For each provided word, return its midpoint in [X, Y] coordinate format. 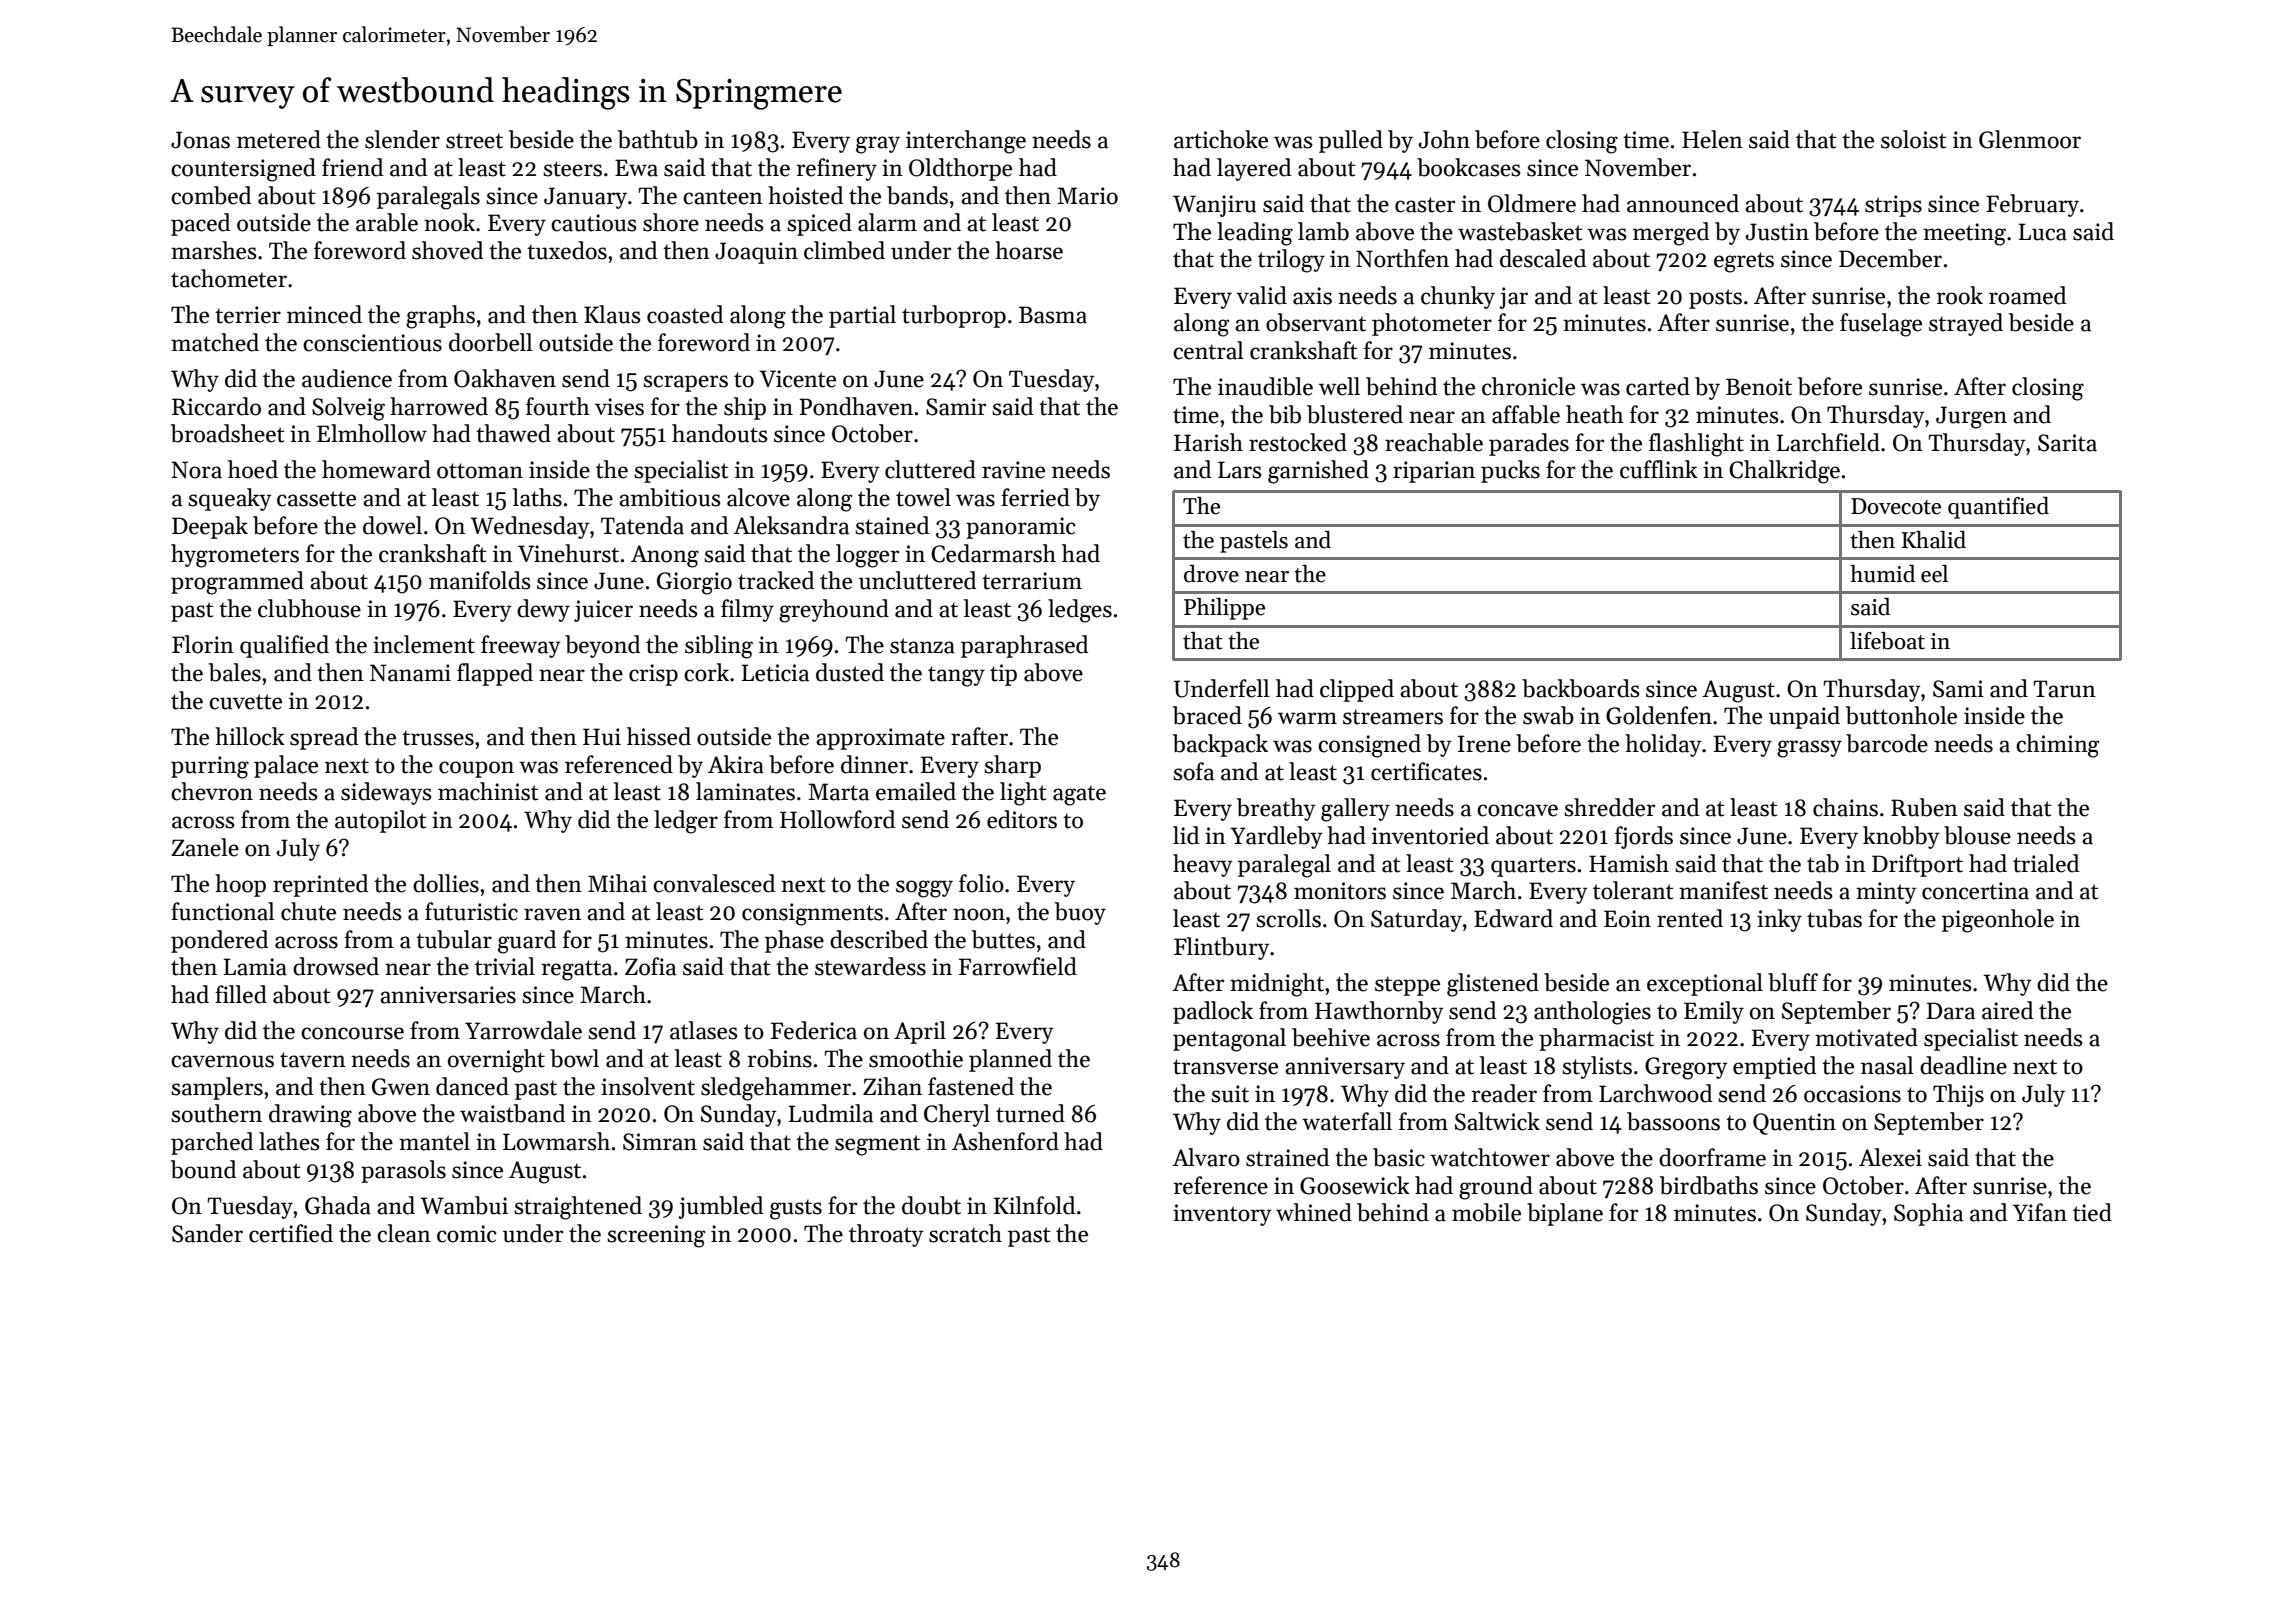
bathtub [658, 139]
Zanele [205, 847]
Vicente [797, 379]
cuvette [245, 702]
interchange [966, 142]
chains [1845, 807]
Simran [660, 1142]
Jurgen [1971, 417]
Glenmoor [2030, 139]
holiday [1663, 745]
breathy [1276, 809]
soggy [924, 889]
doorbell [491, 342]
